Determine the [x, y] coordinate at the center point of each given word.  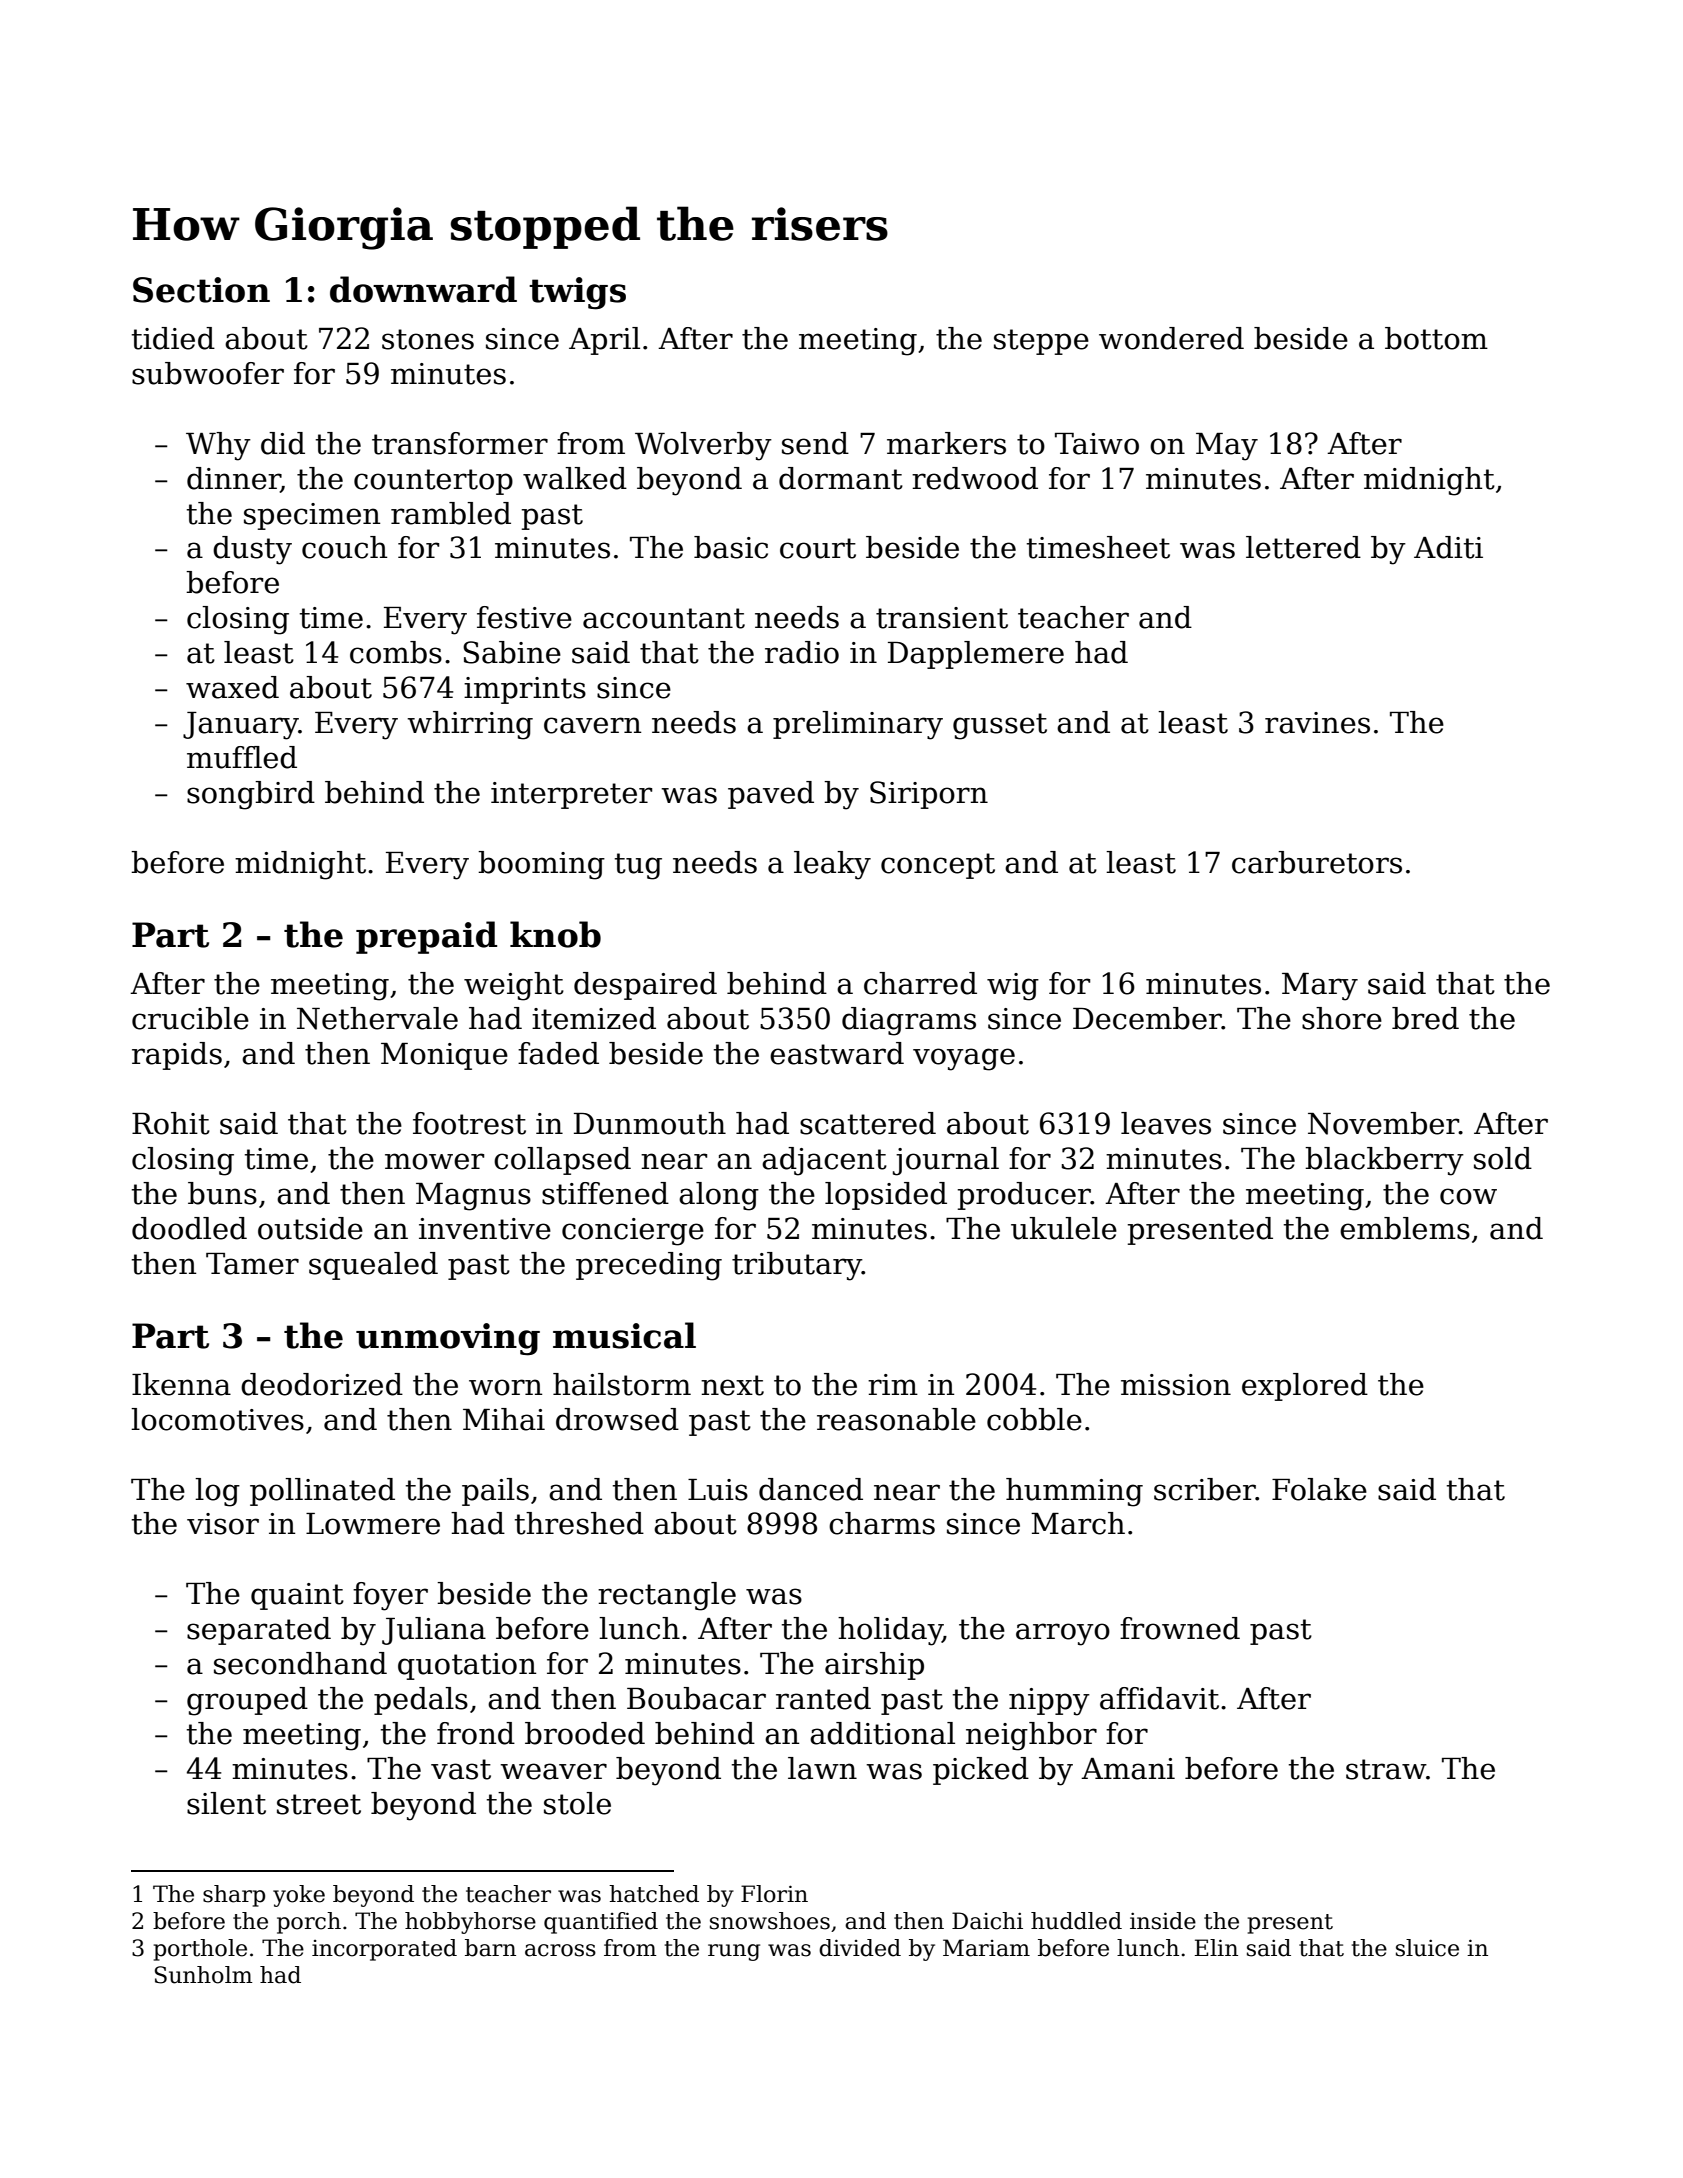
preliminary [858, 725]
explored [1305, 1387]
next [732, 1385]
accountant [664, 618]
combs [396, 652]
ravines [1317, 723]
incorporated [384, 1950]
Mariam [986, 1948]
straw [1386, 1769]
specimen [312, 516]
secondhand [300, 1663]
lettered [1303, 547]
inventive [485, 1229]
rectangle [667, 1596]
